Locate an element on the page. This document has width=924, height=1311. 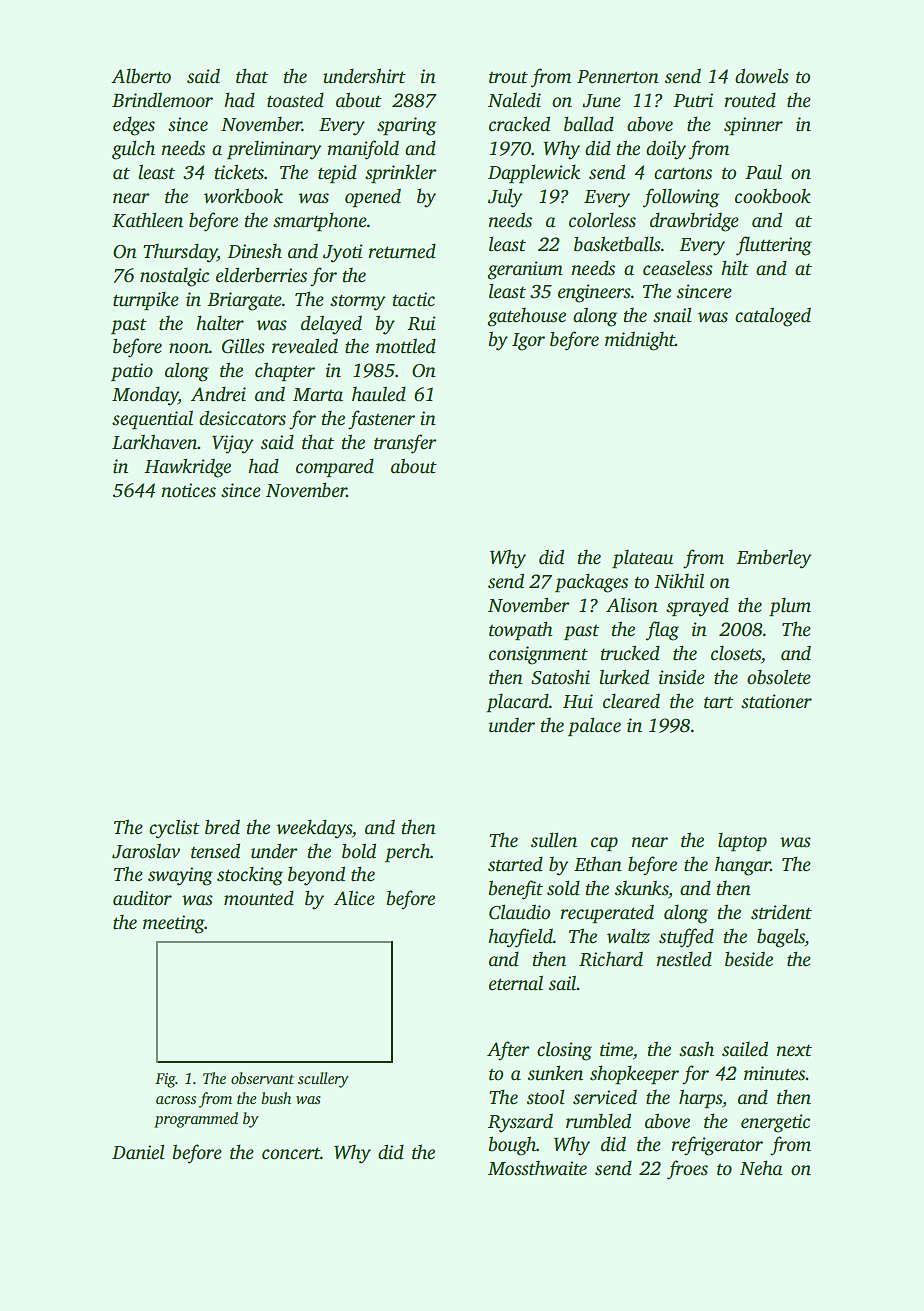
gulch is located at coordinates (133, 150).
